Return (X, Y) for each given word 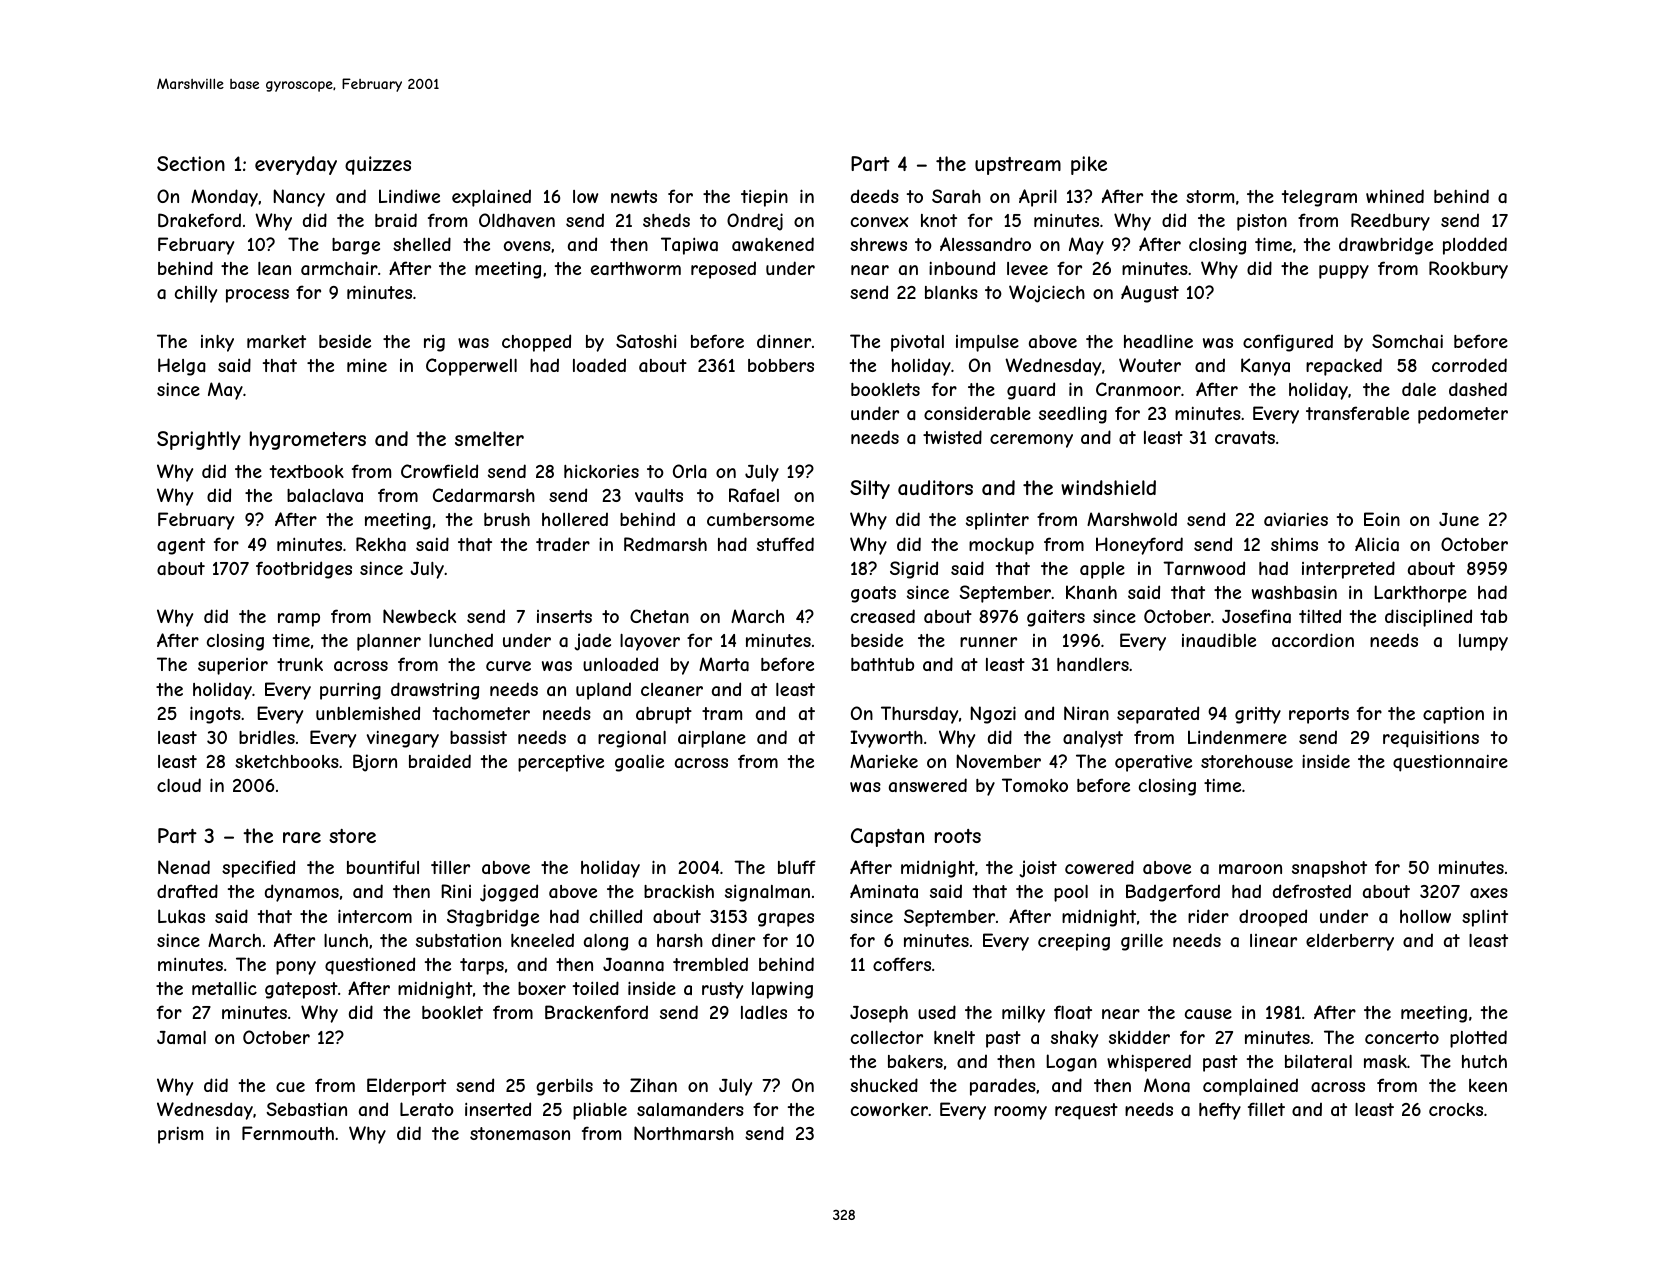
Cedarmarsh (484, 495)
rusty (722, 990)
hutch (1484, 1061)
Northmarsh (684, 1133)
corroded (1469, 365)
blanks (951, 292)
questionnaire (1450, 763)
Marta (724, 664)
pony (296, 968)
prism (180, 1135)
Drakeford (199, 220)
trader (563, 544)
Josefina (1256, 616)
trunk (300, 664)
